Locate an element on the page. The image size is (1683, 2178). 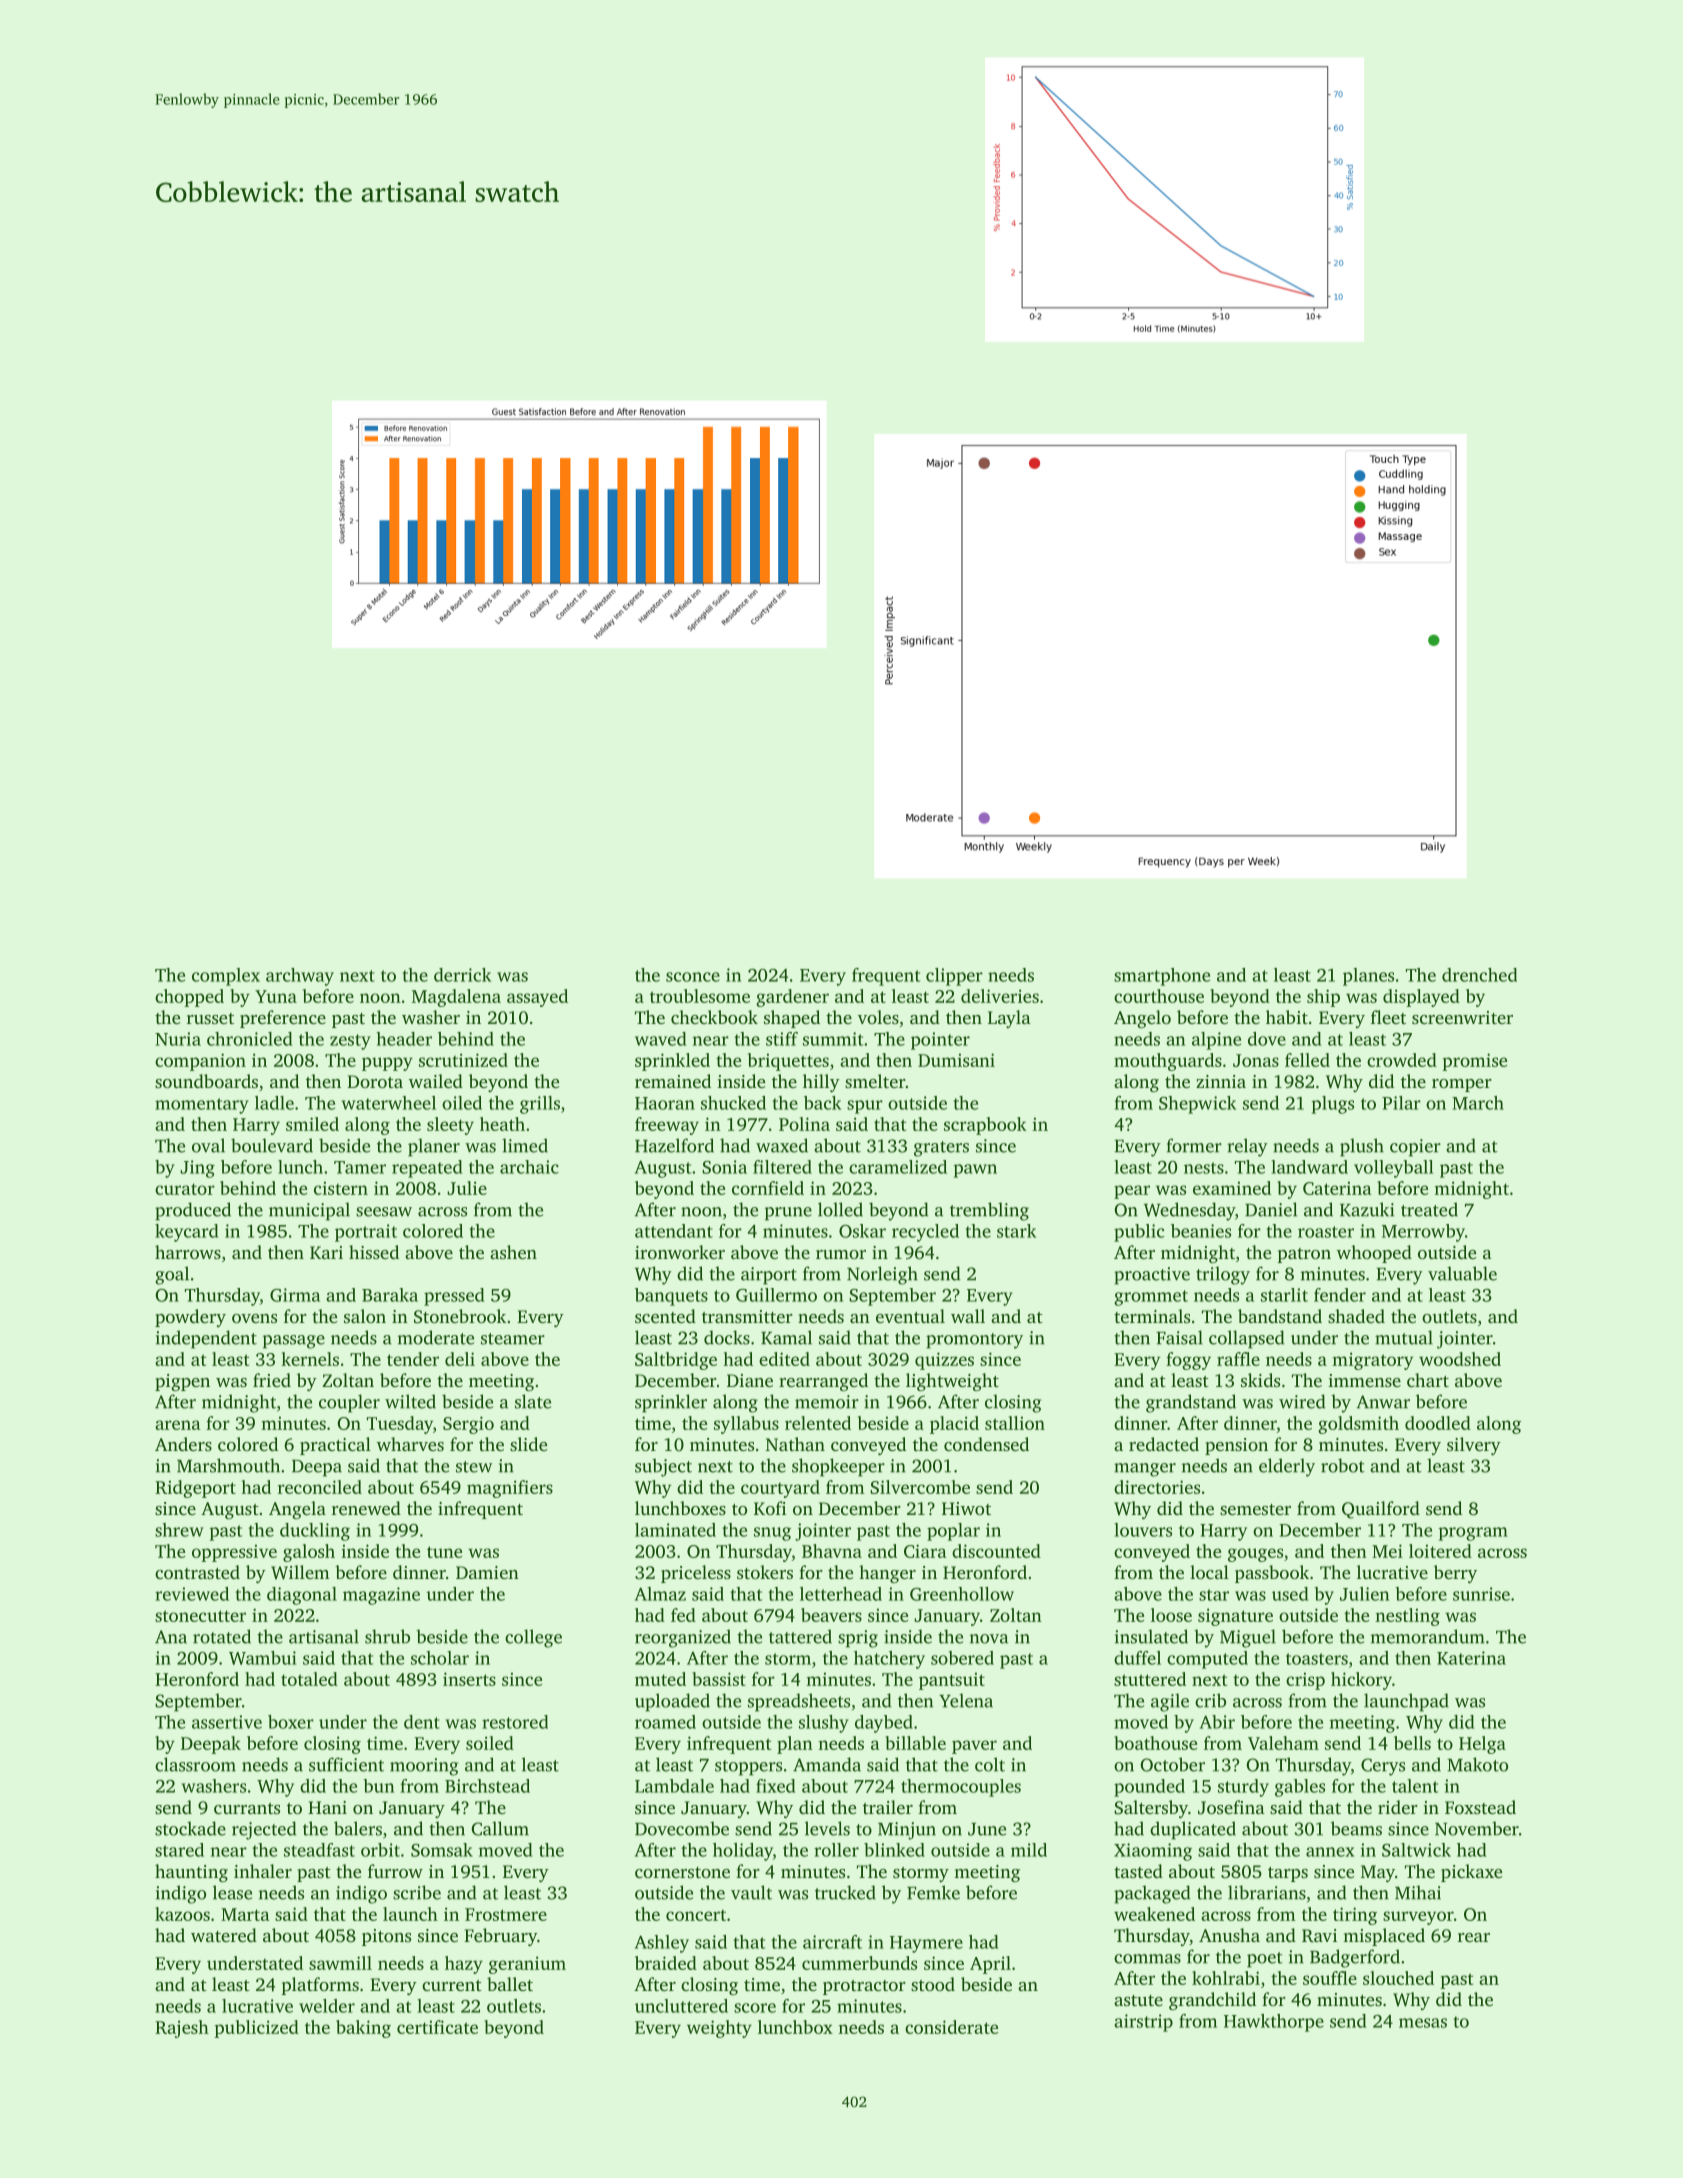
certificate is located at coordinates (437, 2027).
